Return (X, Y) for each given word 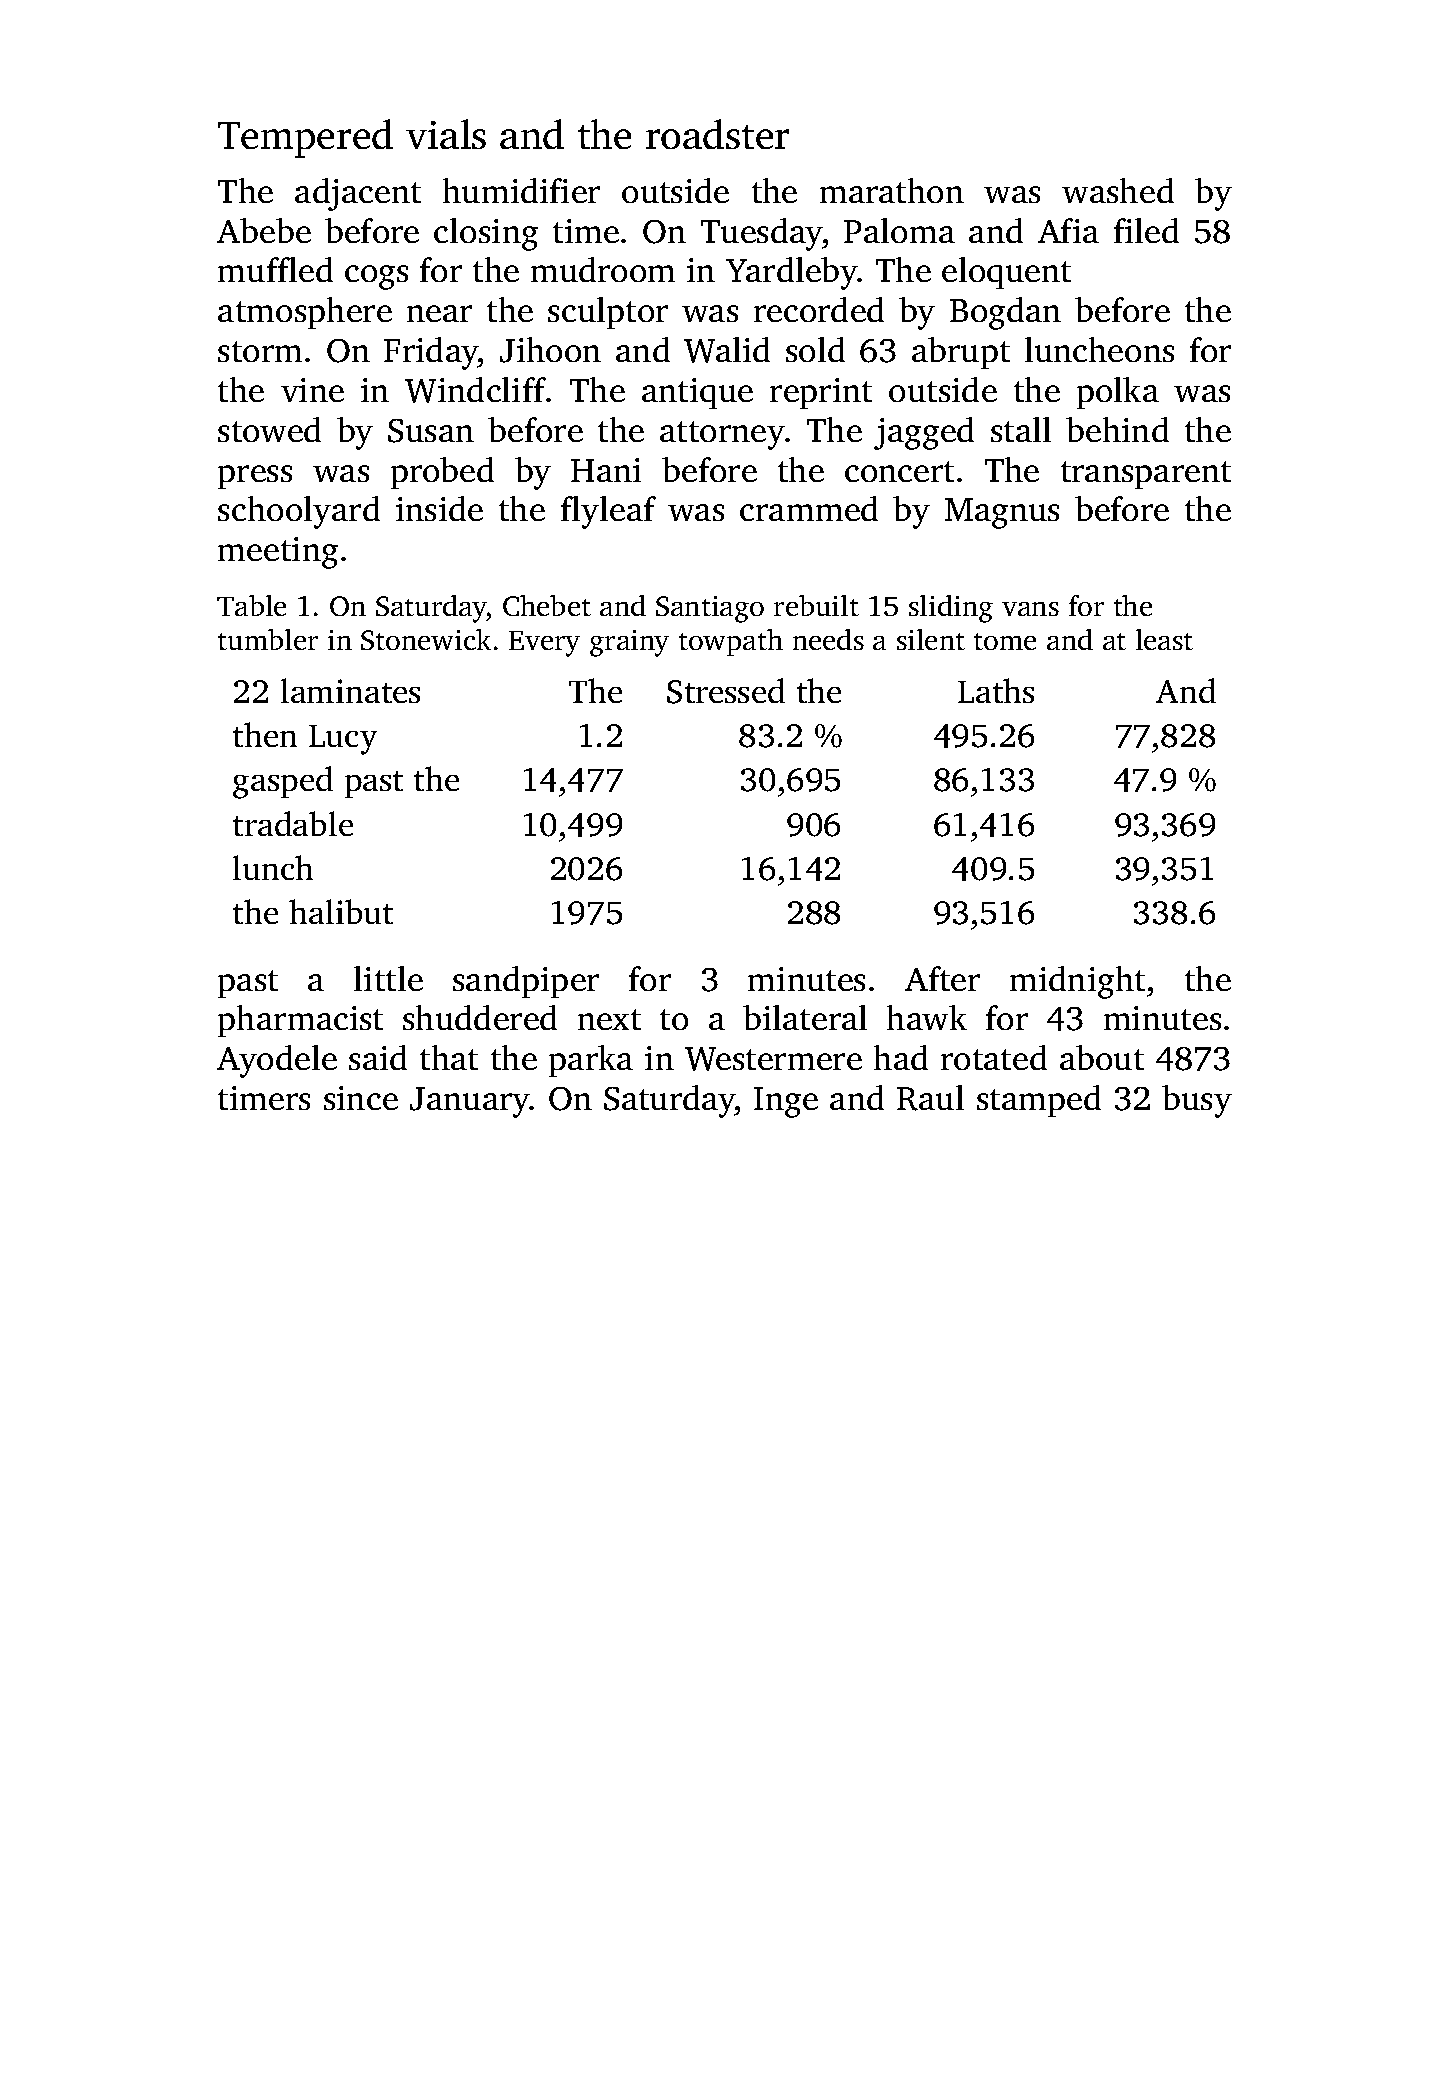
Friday (431, 353)
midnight (1077, 982)
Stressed (726, 691)
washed (1118, 190)
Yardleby (792, 273)
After (942, 978)
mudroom (603, 269)
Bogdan (1005, 313)
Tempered (305, 138)
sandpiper (526, 982)
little (388, 978)
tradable (293, 823)
